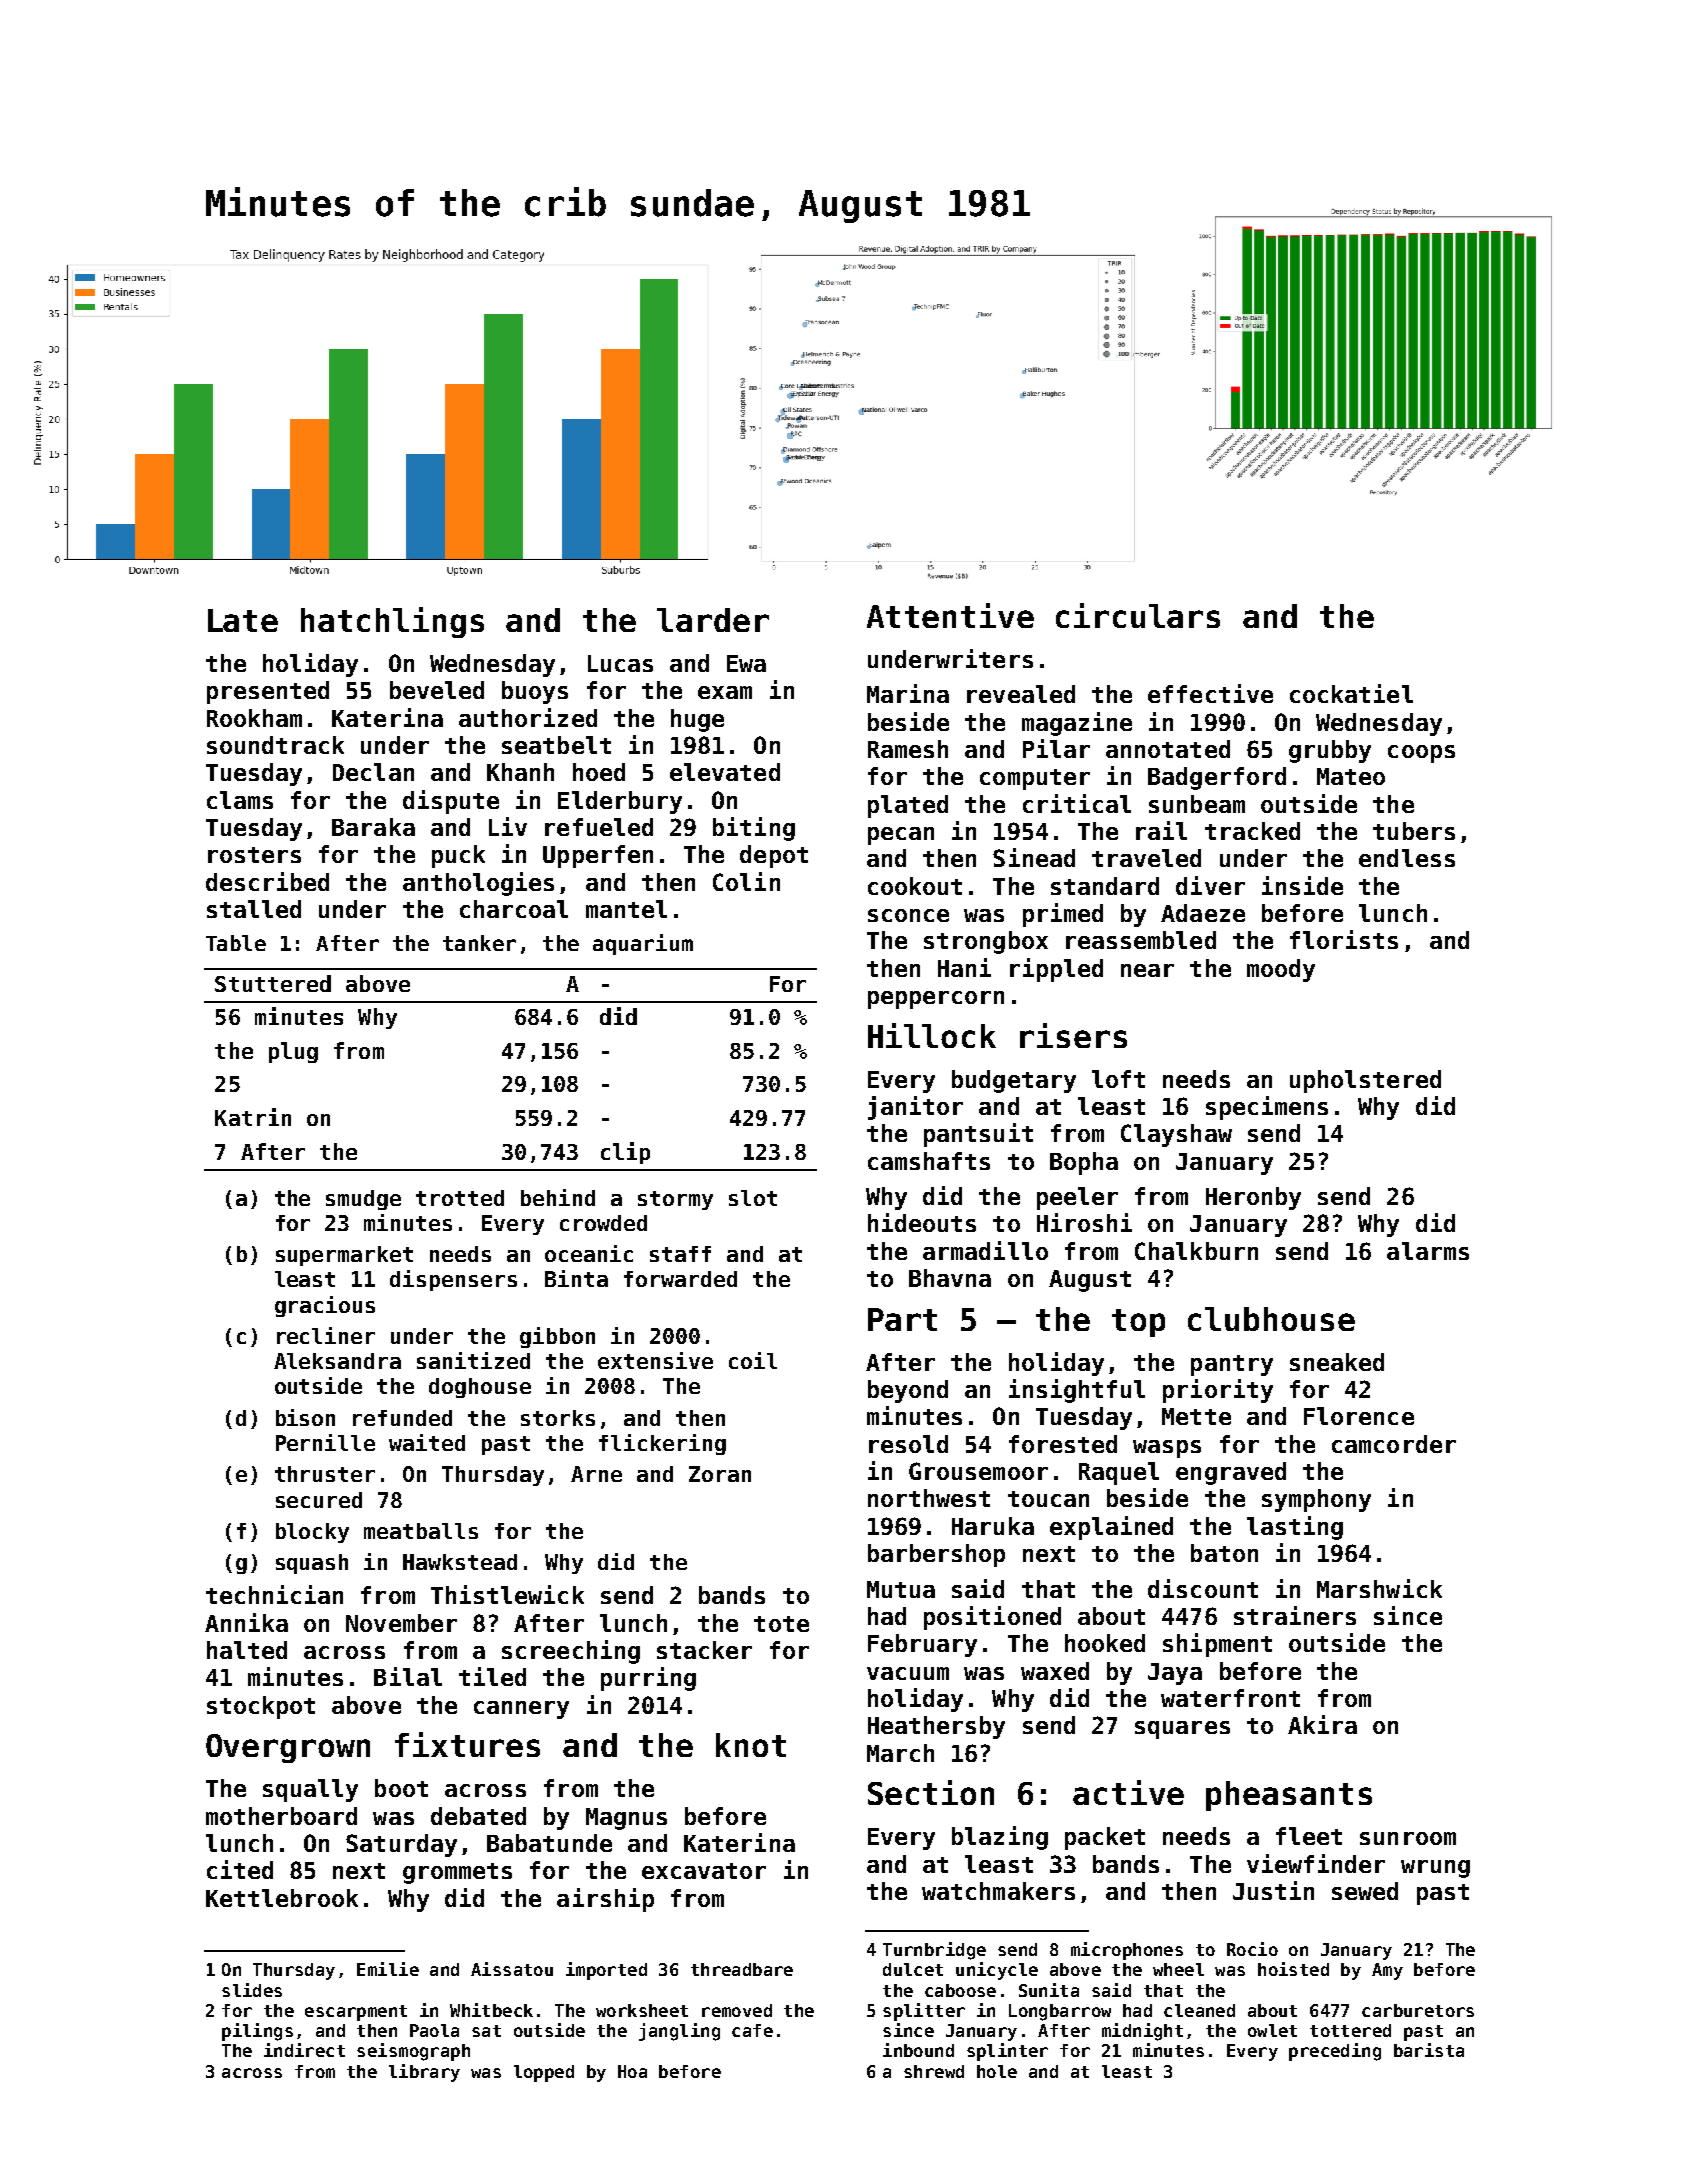 This screenshot has height=2178, width=1683. I want to click on hatchlings, so click(392, 622).
